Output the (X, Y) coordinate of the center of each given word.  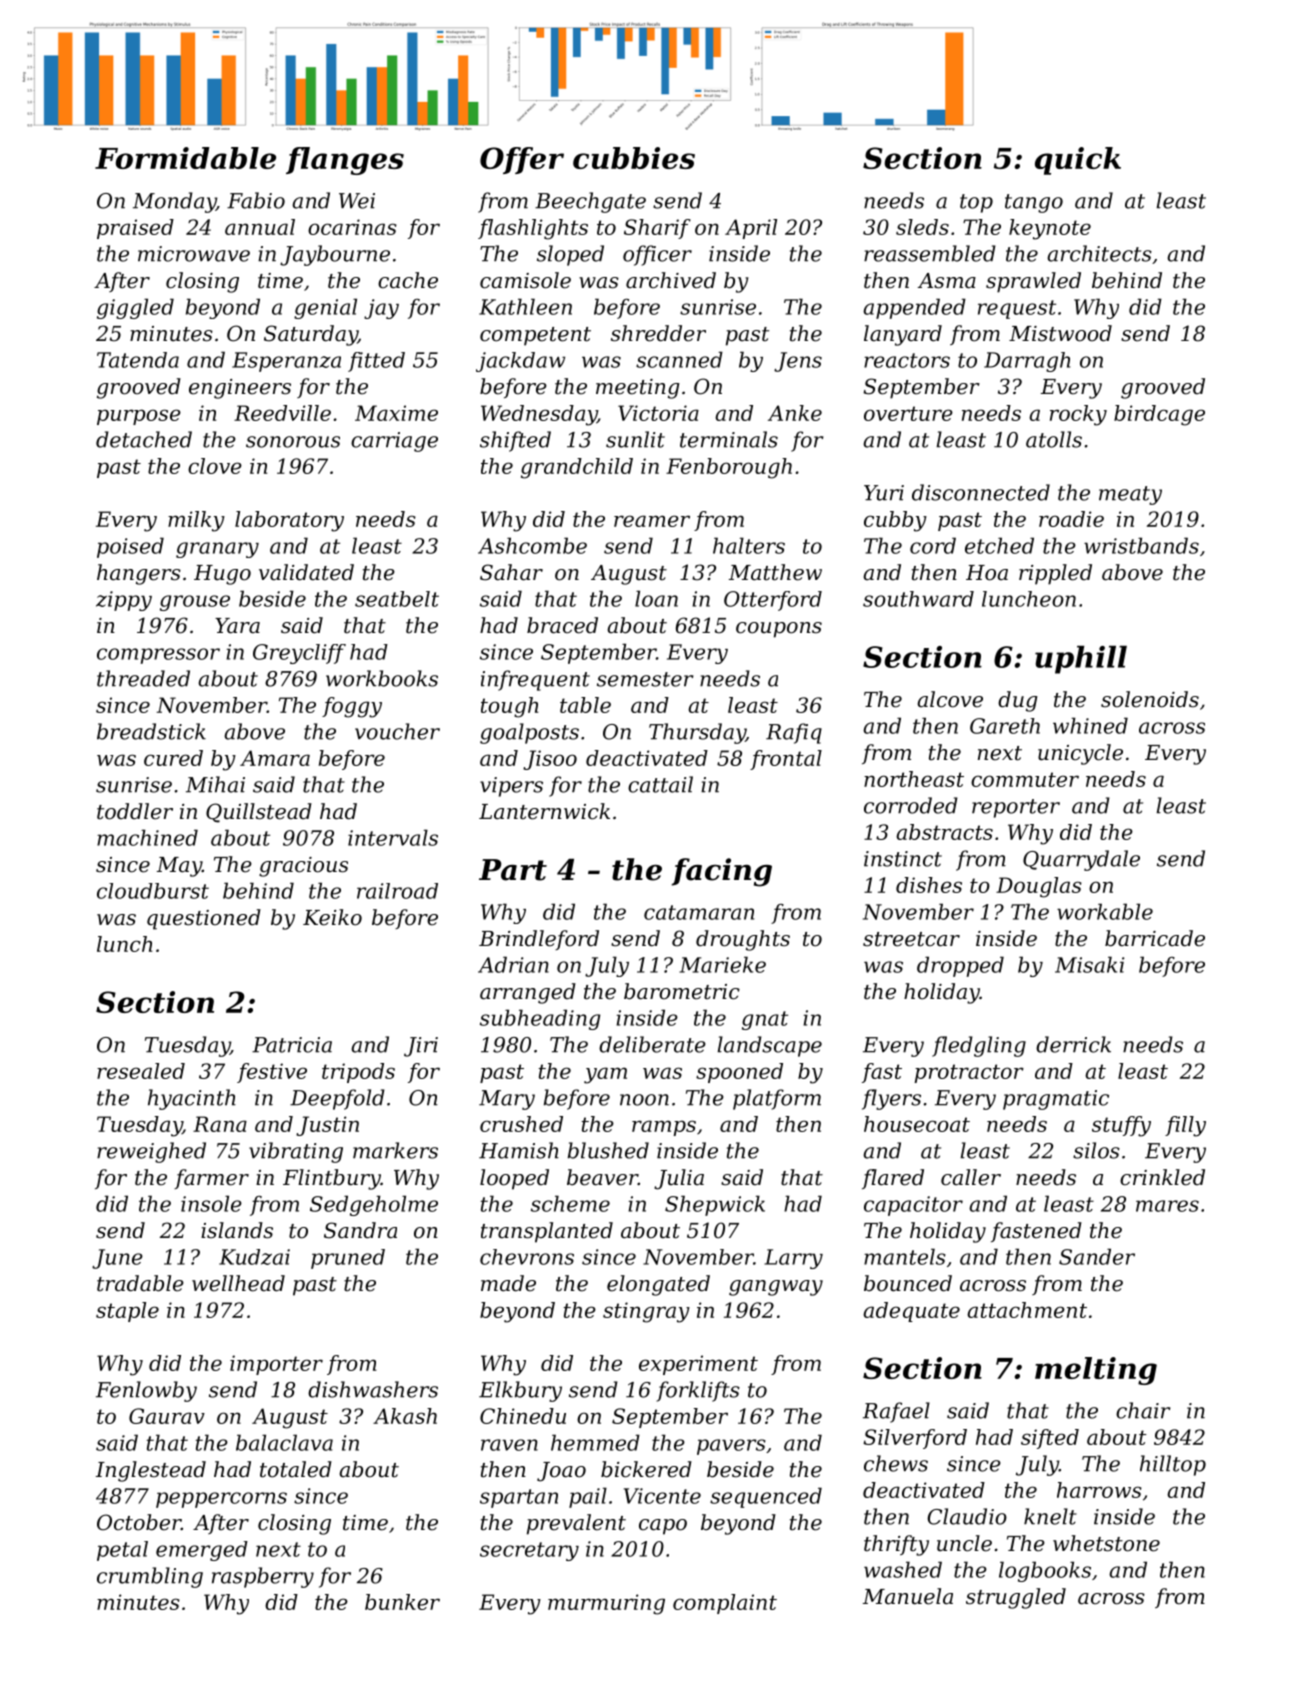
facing (722, 872)
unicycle (1080, 754)
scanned (679, 359)
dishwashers (373, 1389)
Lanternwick (544, 811)
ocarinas (352, 227)
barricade (1155, 938)
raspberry (263, 1577)
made (508, 1283)
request (1017, 309)
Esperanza (286, 362)
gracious (303, 867)
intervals (393, 837)
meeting (638, 389)
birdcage (1159, 415)
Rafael (896, 1412)
